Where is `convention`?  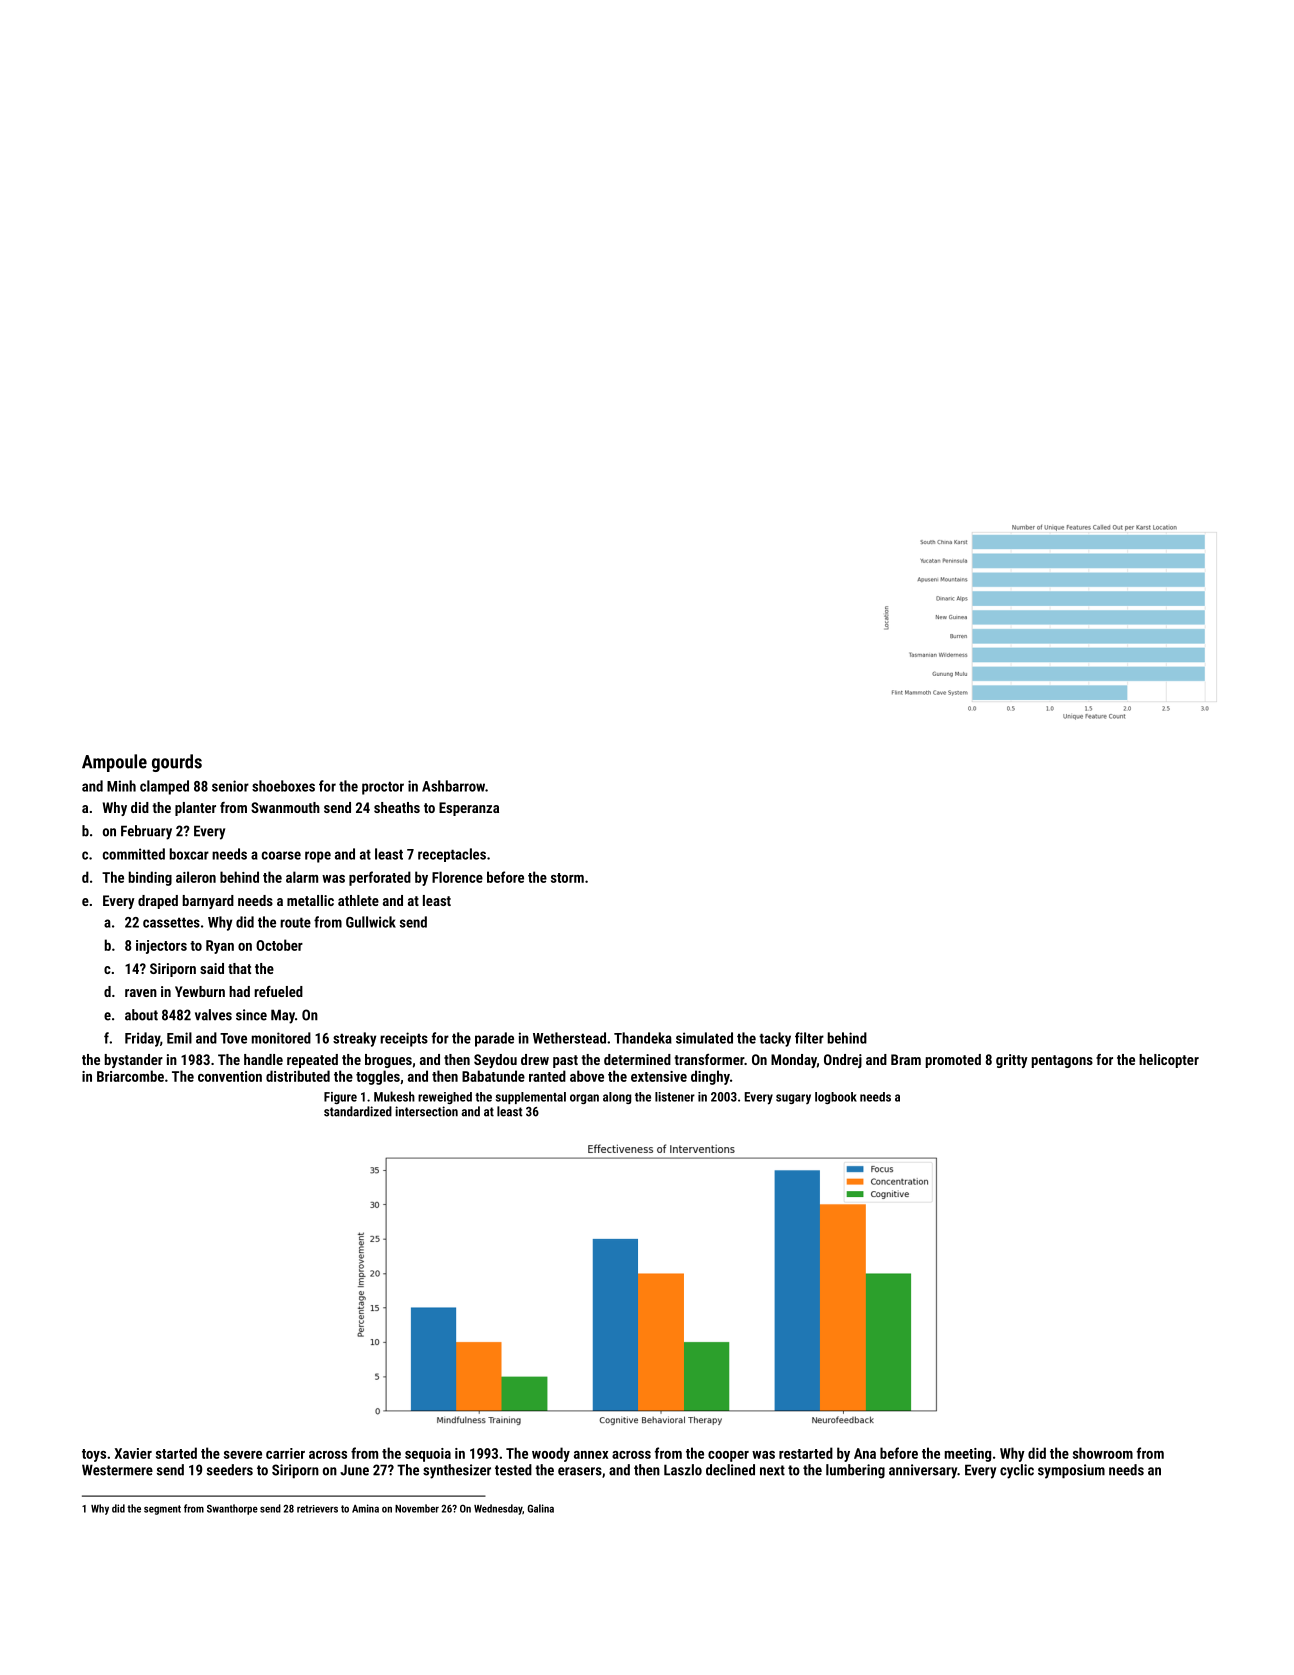
convention is located at coordinates (230, 1076).
